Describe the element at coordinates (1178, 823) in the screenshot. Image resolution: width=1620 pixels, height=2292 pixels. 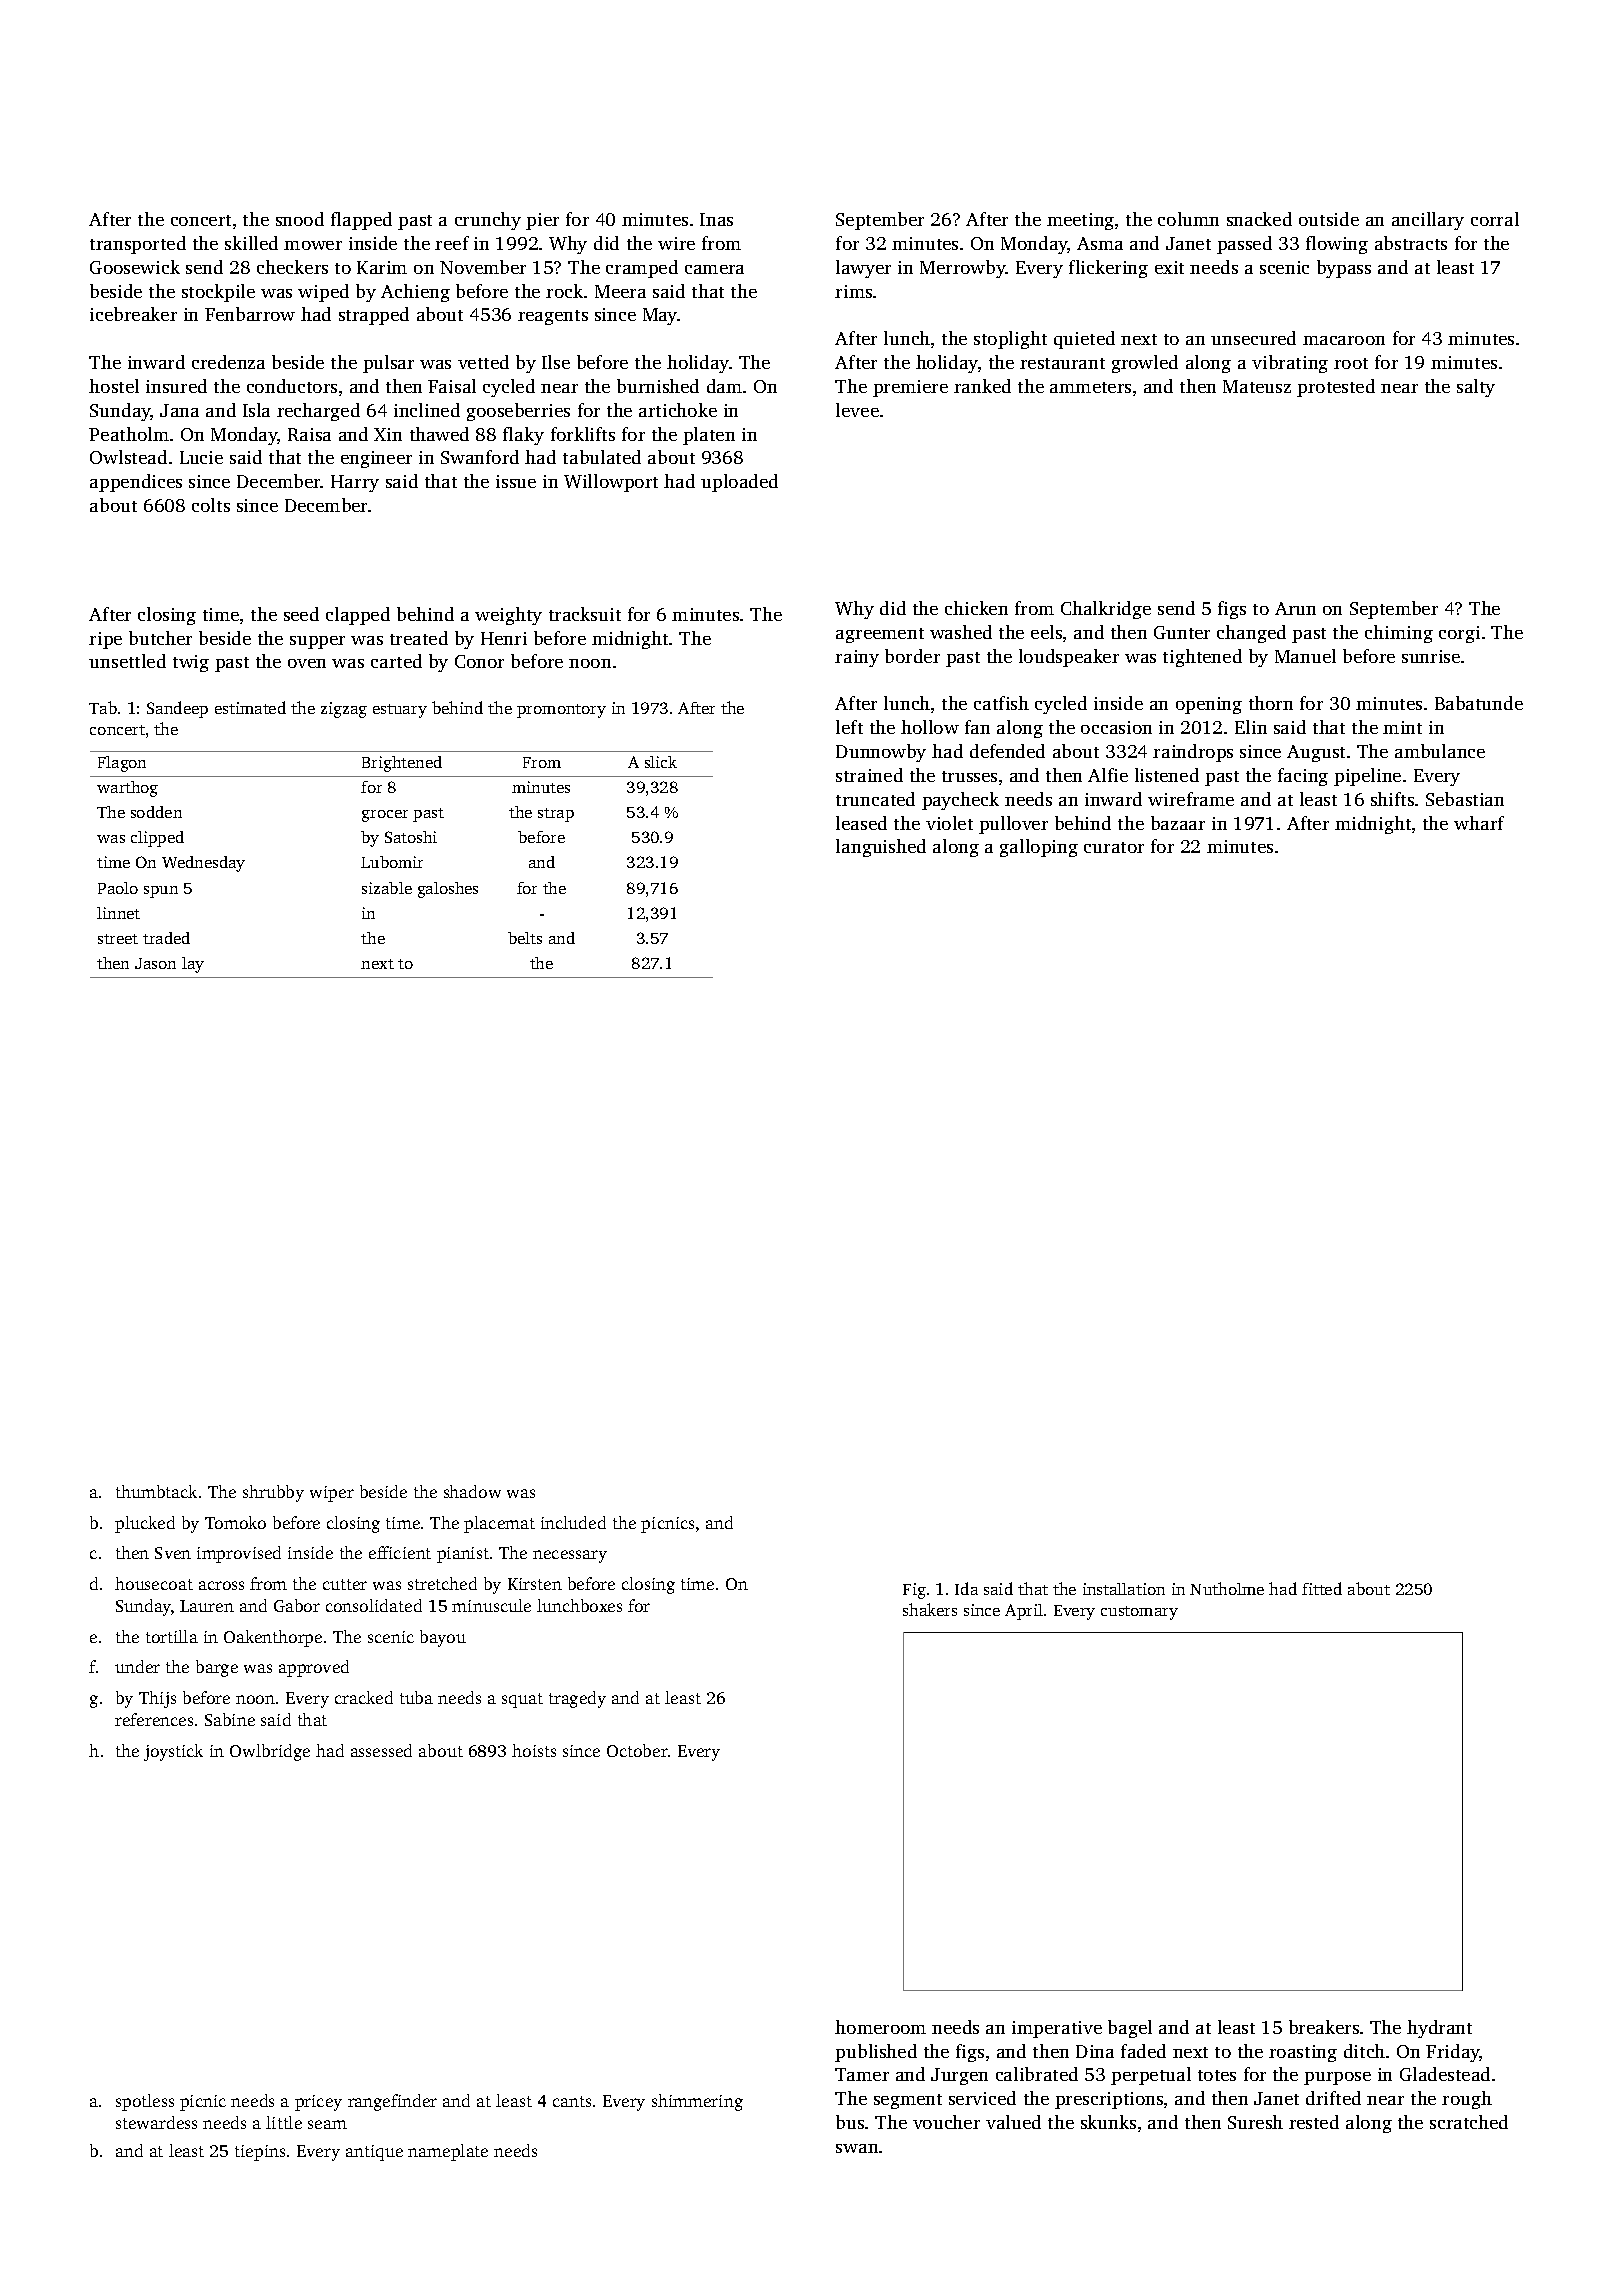
I see `bazaar` at that location.
